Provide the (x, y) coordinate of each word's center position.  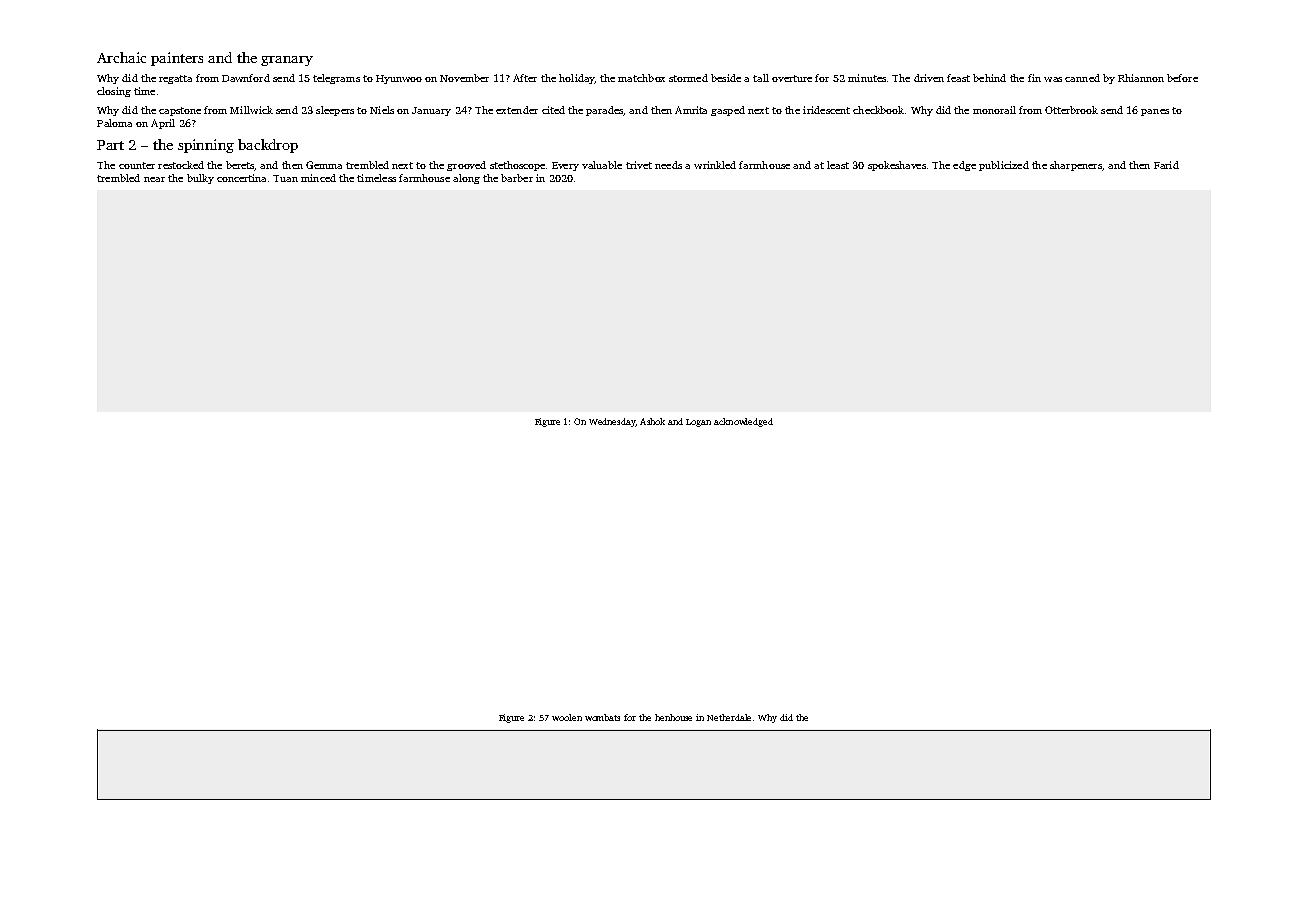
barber (517, 178)
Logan (698, 423)
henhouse (673, 717)
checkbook (878, 110)
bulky (200, 179)
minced (318, 178)
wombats (602, 717)
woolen (567, 717)
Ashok (652, 421)
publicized (1004, 166)
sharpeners (1076, 166)
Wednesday (612, 422)
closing (114, 92)
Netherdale (729, 717)
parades (605, 111)
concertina (241, 178)
